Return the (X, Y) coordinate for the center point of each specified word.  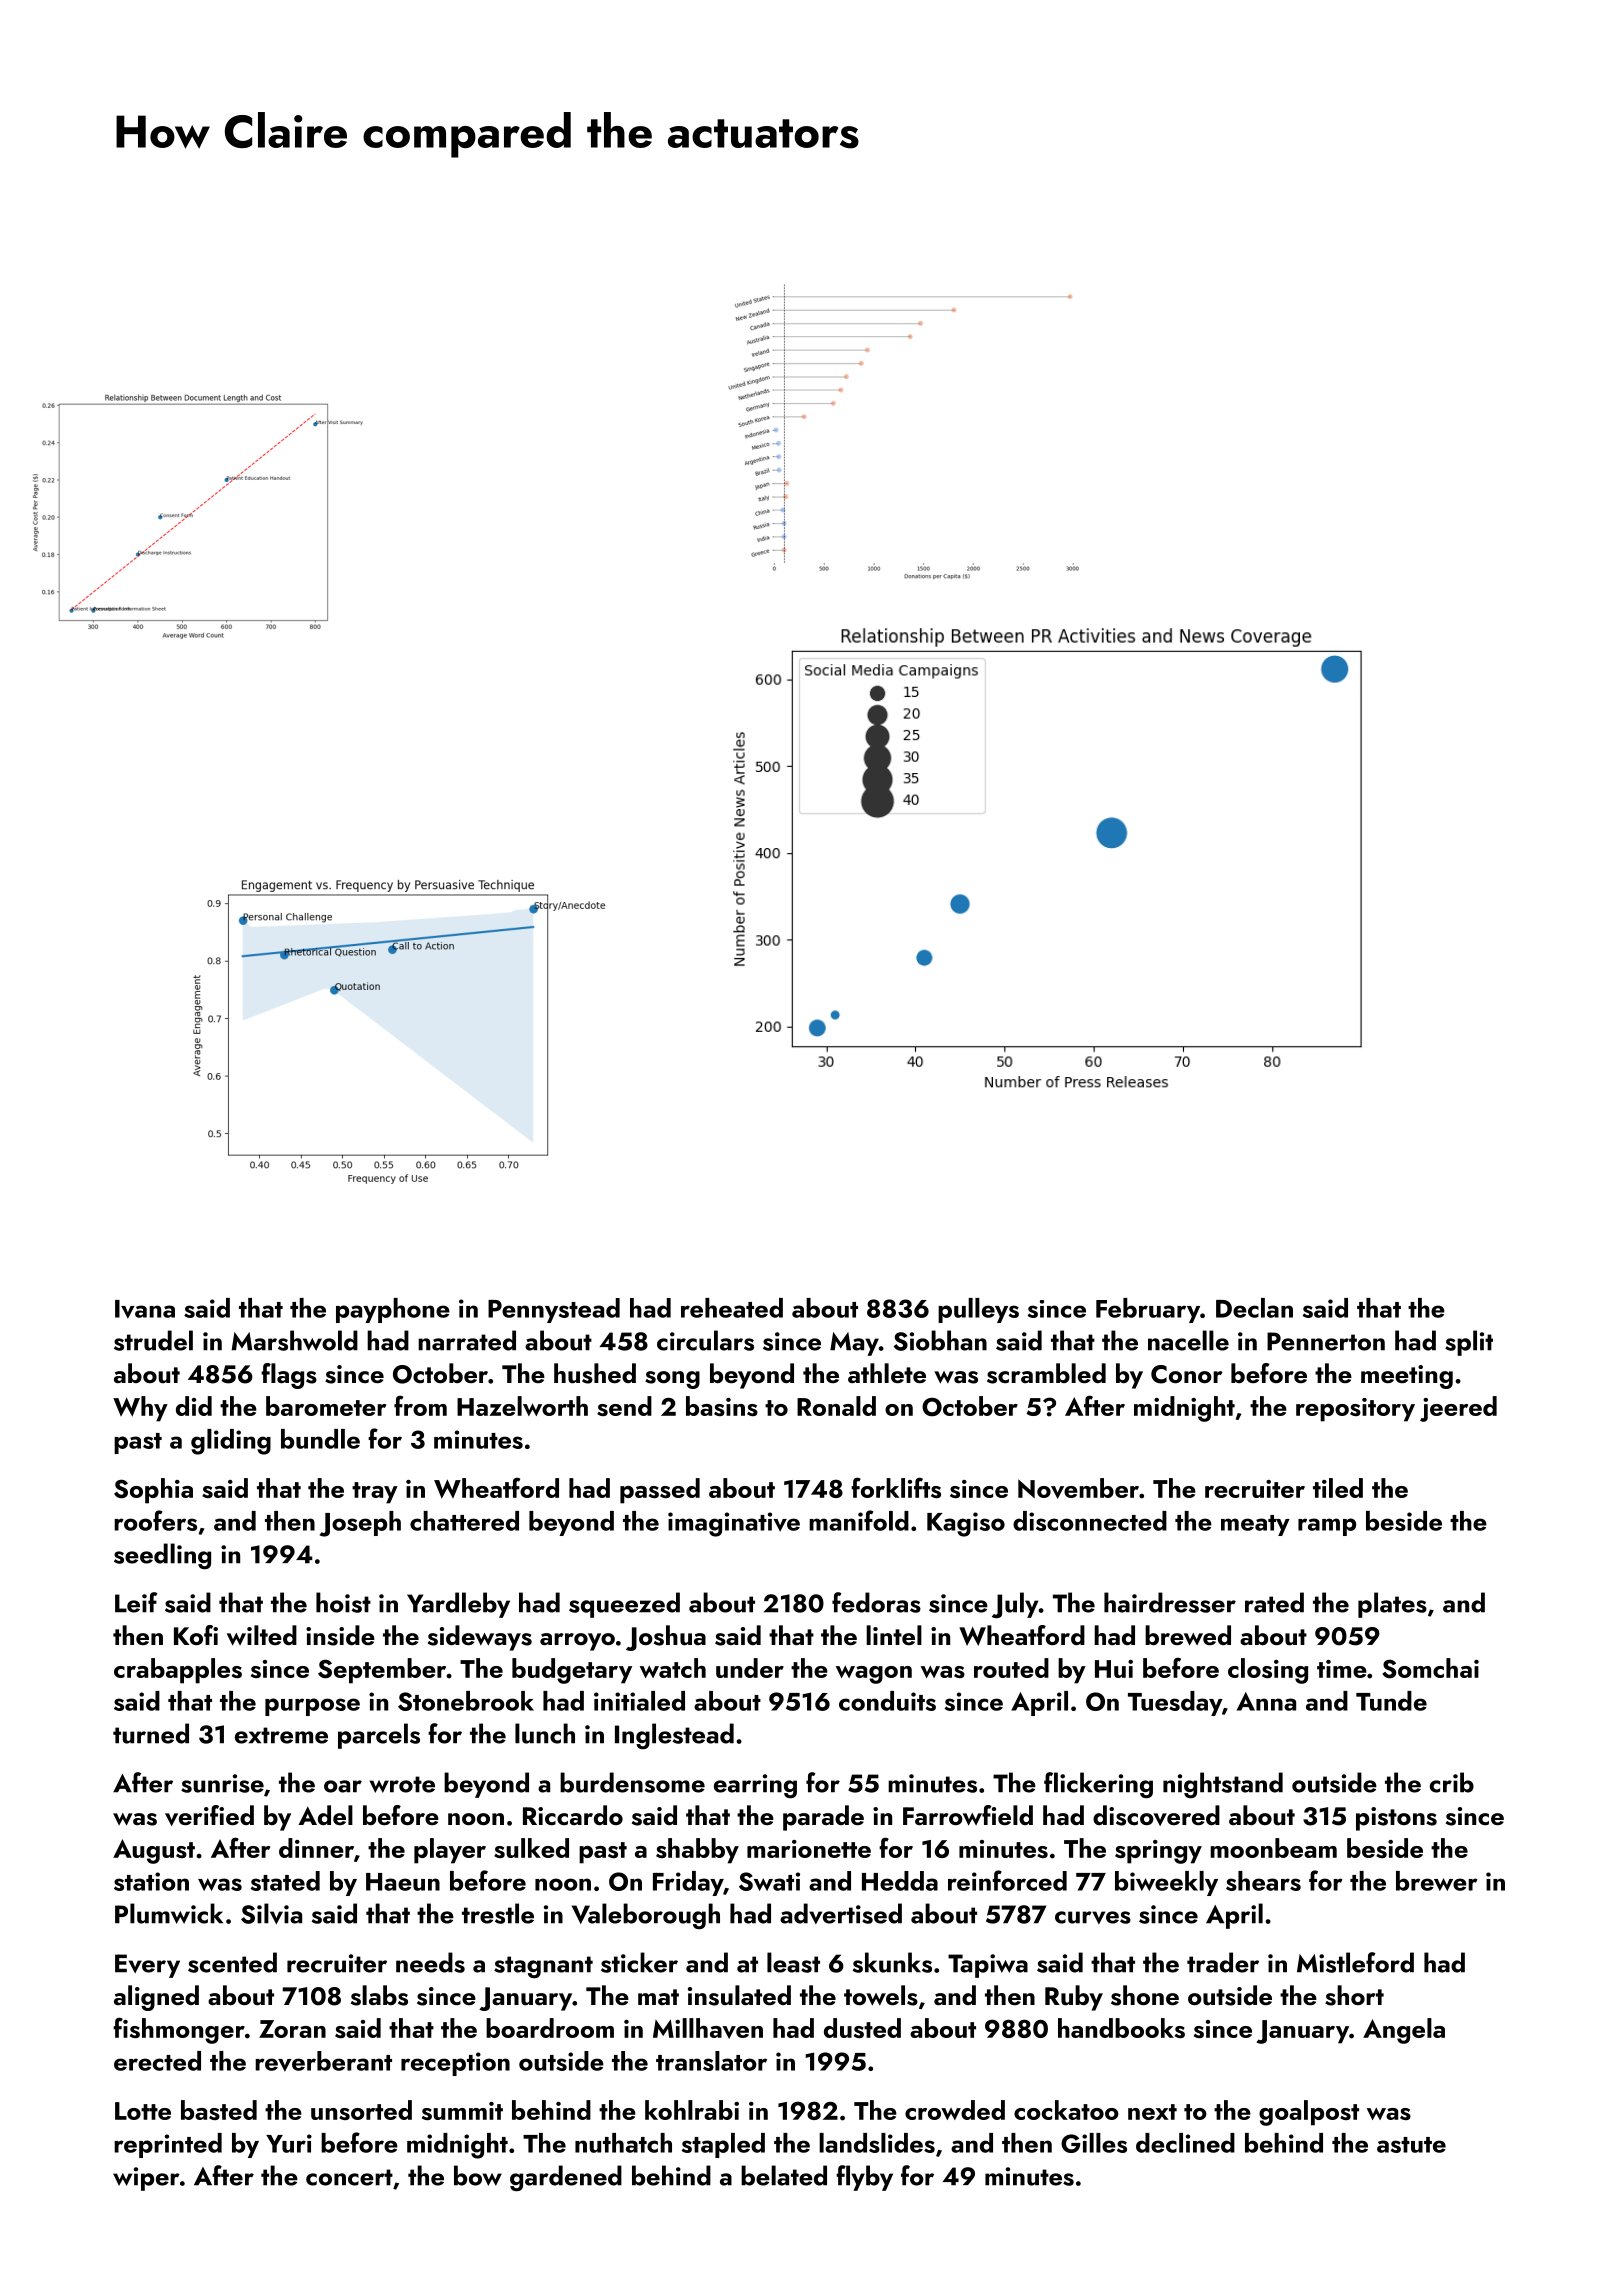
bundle (320, 1439)
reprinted (168, 2145)
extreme (281, 1735)
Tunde (1391, 1701)
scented (232, 1962)
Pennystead (554, 1310)
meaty (1255, 1525)
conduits (887, 1701)
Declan (1254, 1308)
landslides (877, 2143)
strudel (153, 1340)
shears (1263, 1881)
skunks (892, 1962)
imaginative (734, 1524)
